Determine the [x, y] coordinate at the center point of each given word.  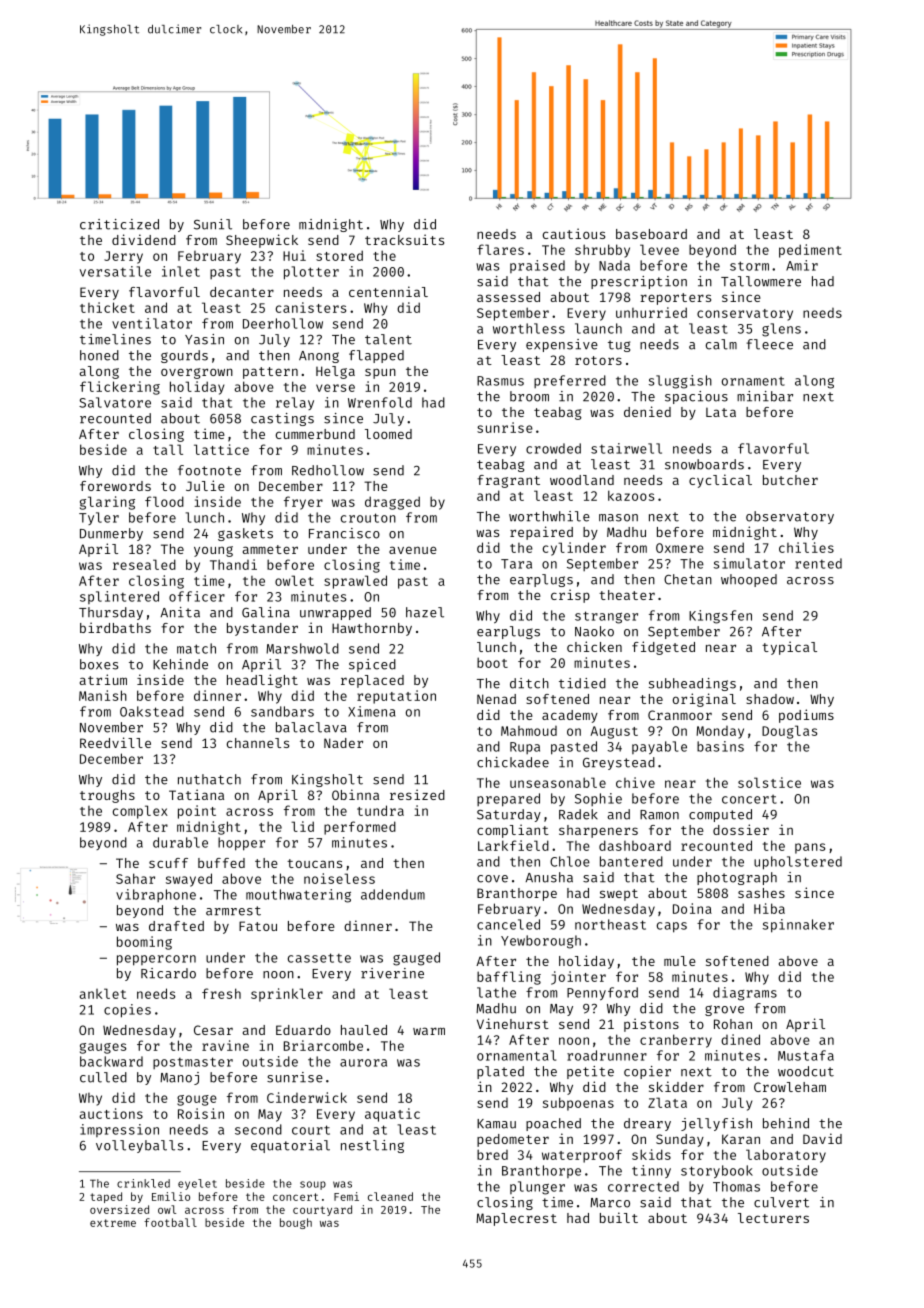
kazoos [631, 495]
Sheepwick [262, 241]
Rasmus [500, 381]
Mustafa [806, 1055]
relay [295, 403]
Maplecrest [516, 1219]
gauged [416, 959]
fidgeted [663, 648]
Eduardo [303, 1030]
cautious [574, 233]
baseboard [651, 234]
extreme [113, 1223]
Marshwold [302, 648]
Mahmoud [529, 731]
